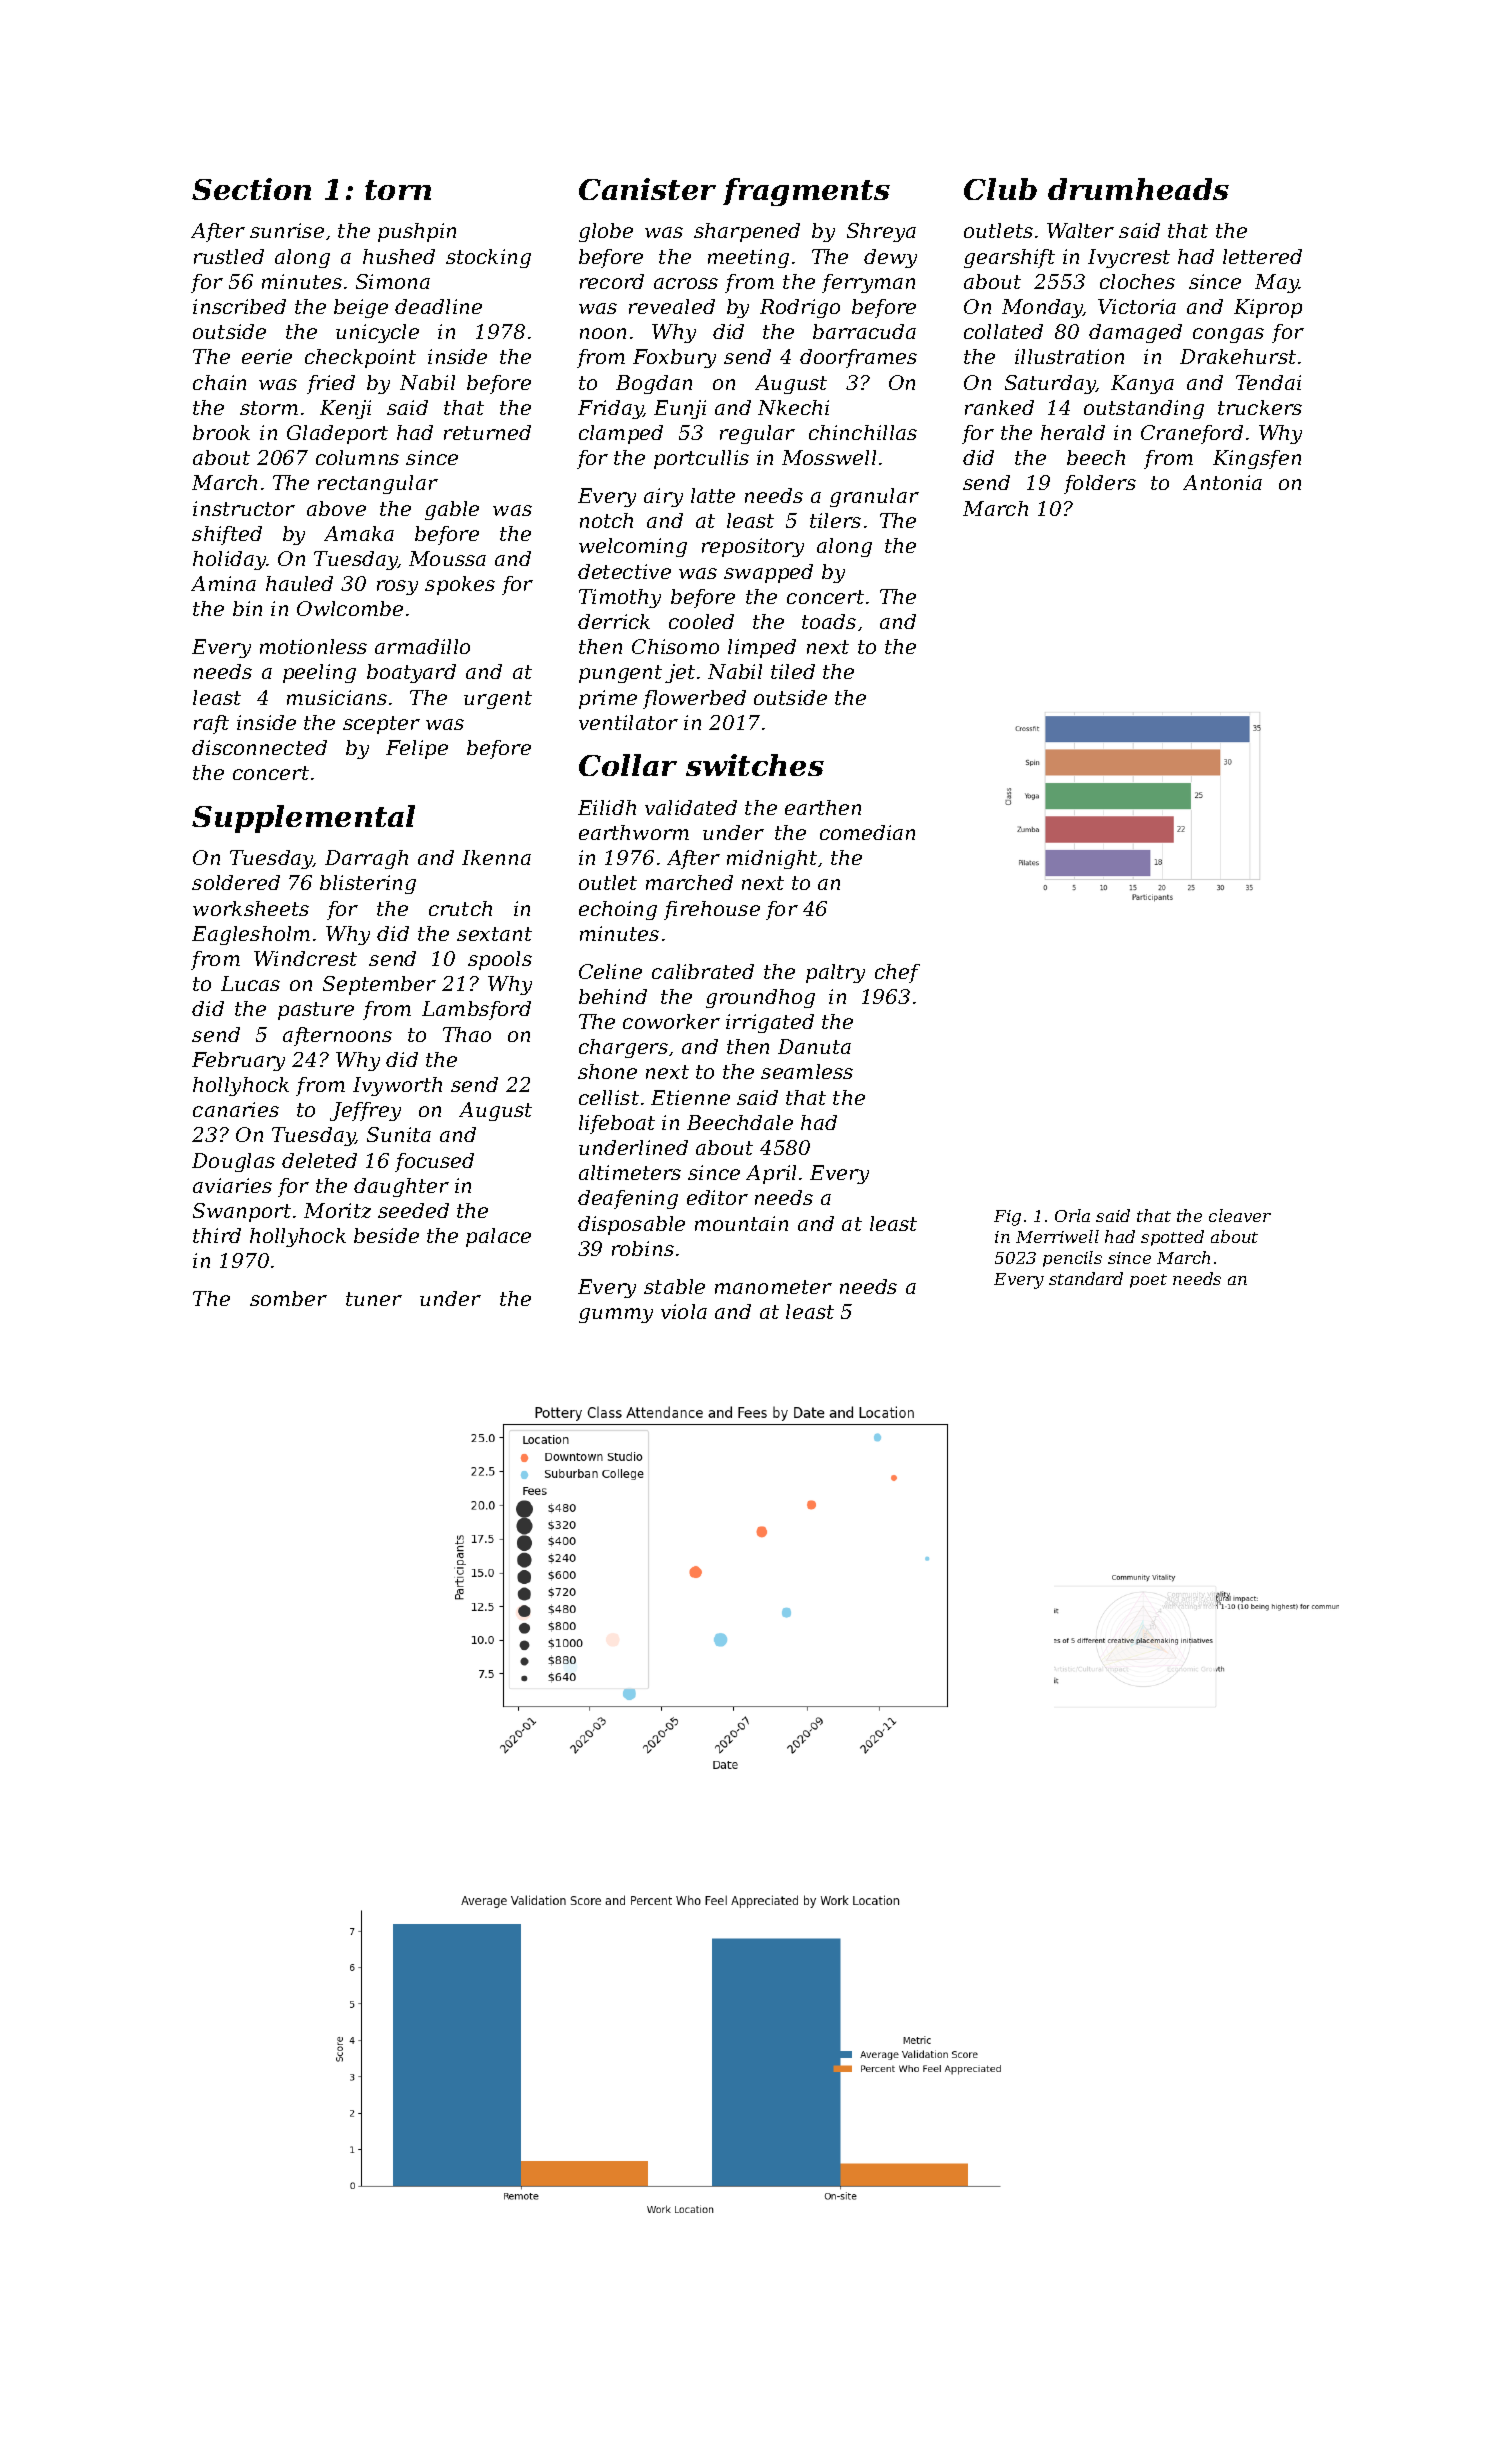 This screenshot has height=2464, width=1496. Describe the element at coordinates (897, 973) in the screenshot. I see `chef` at that location.
